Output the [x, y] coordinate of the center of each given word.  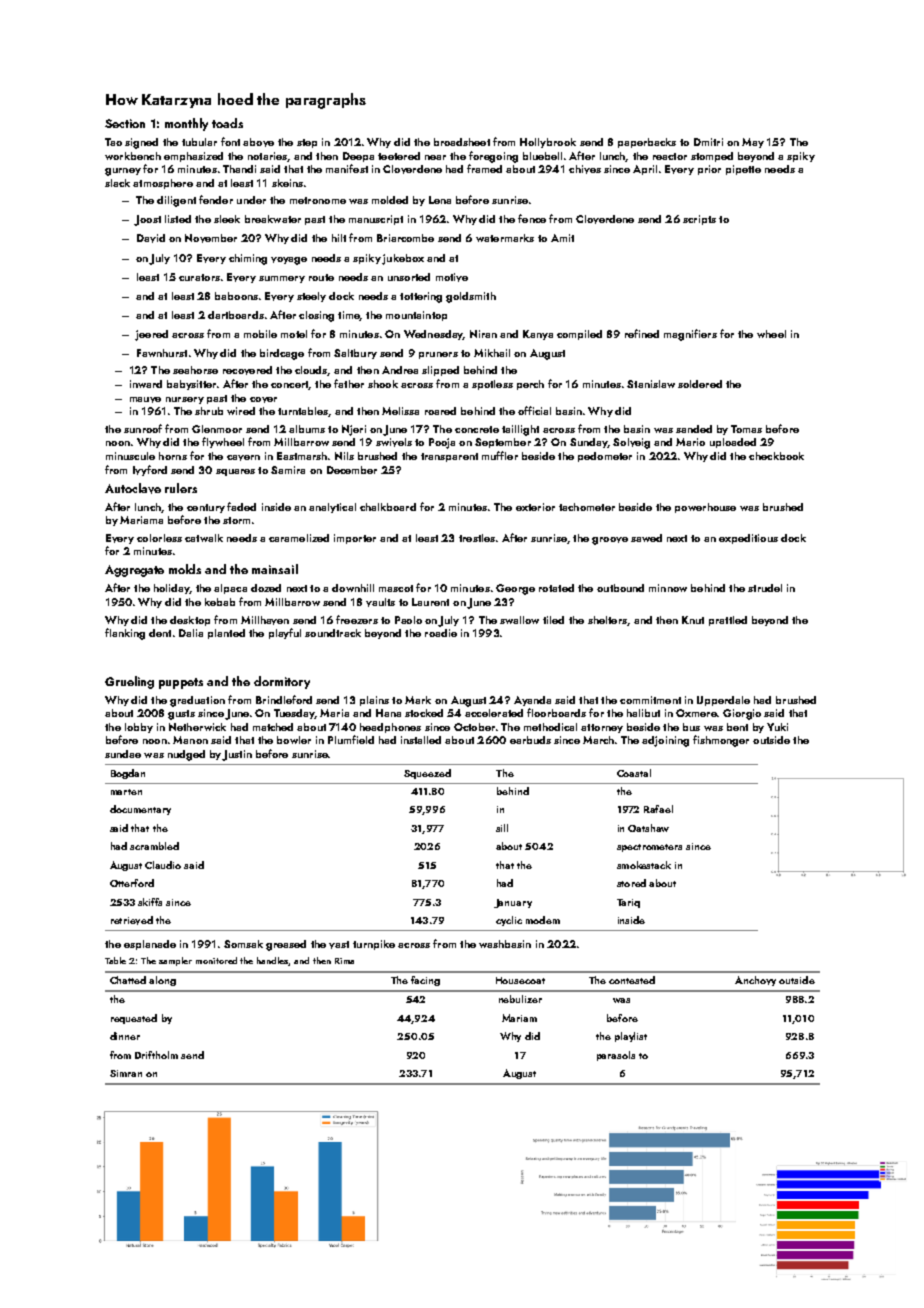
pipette [743, 170]
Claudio [163, 865]
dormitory [282, 682]
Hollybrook [548, 143]
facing [425, 981]
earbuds [530, 740]
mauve [145, 400]
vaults [380, 602]
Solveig [631, 443]
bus [691, 727]
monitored [216, 960]
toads [227, 123]
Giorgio [742, 714]
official [534, 410]
